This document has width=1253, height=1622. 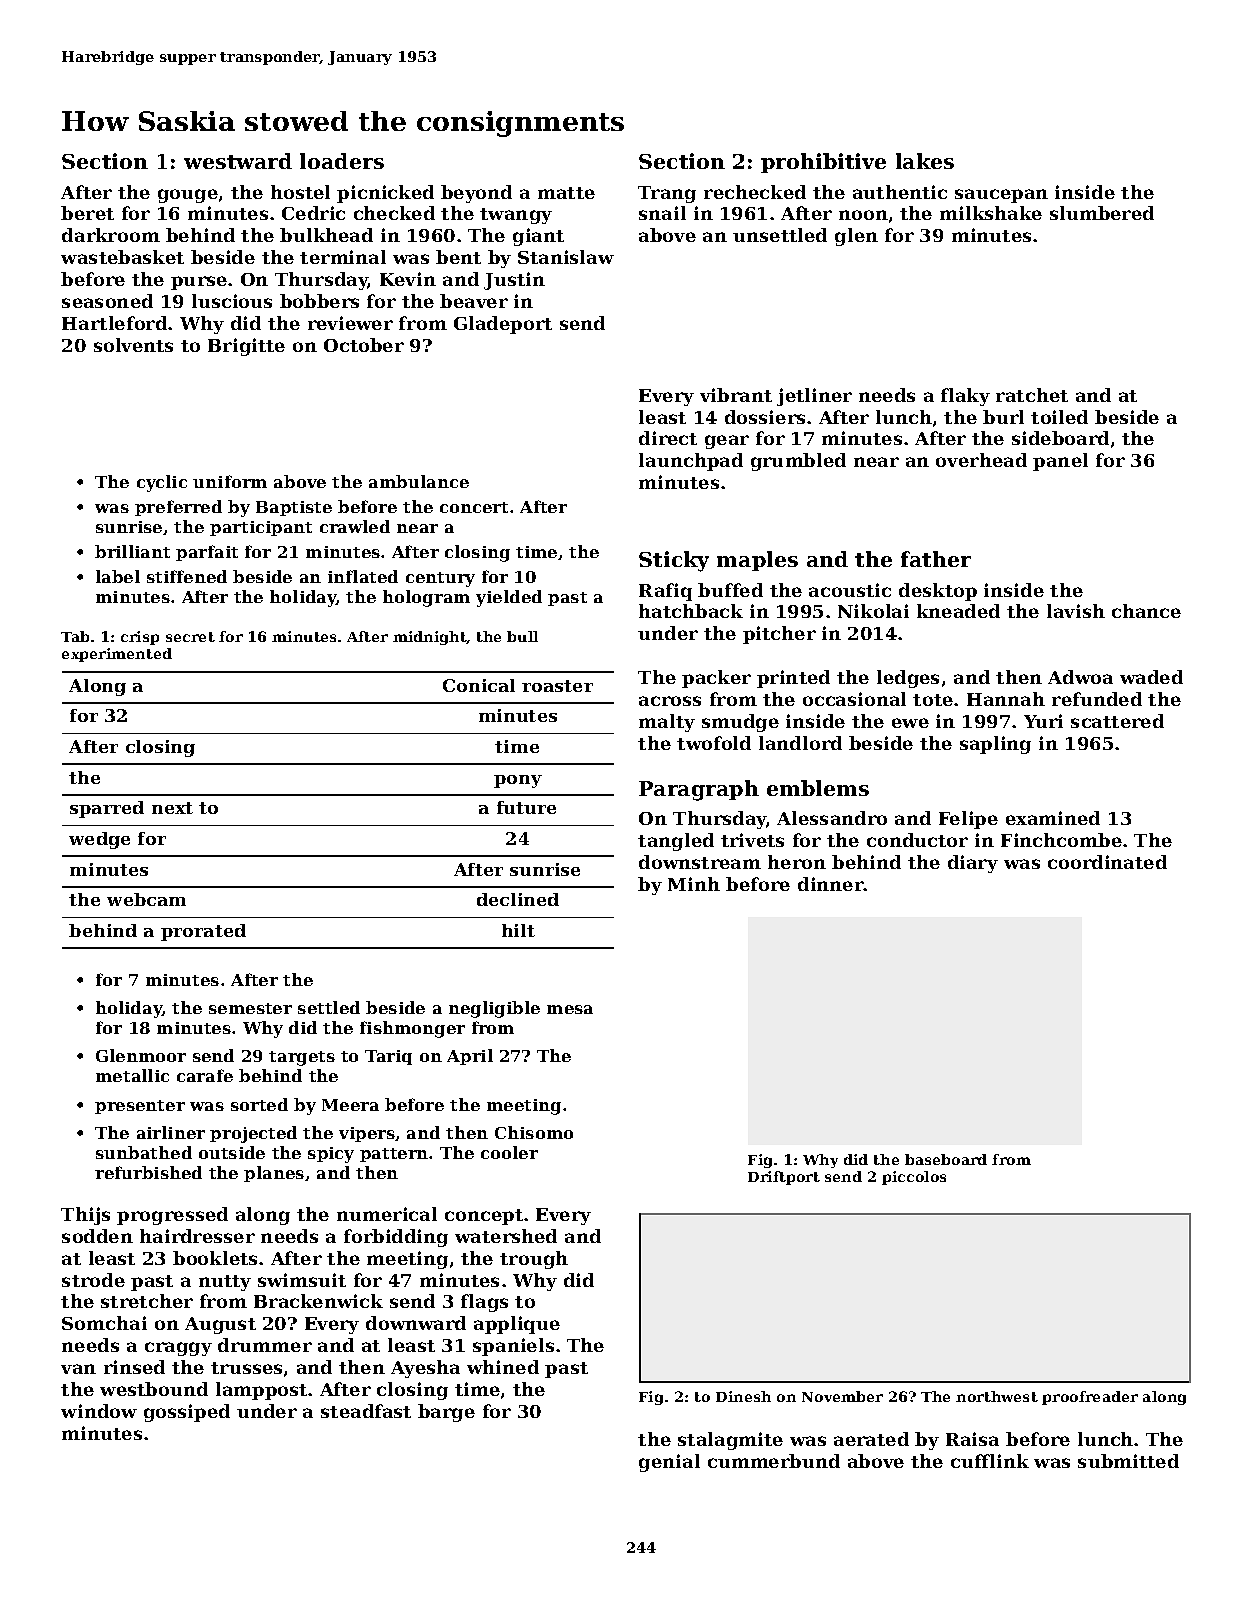 What do you see at coordinates (342, 161) in the document?
I see `loaders` at bounding box center [342, 161].
